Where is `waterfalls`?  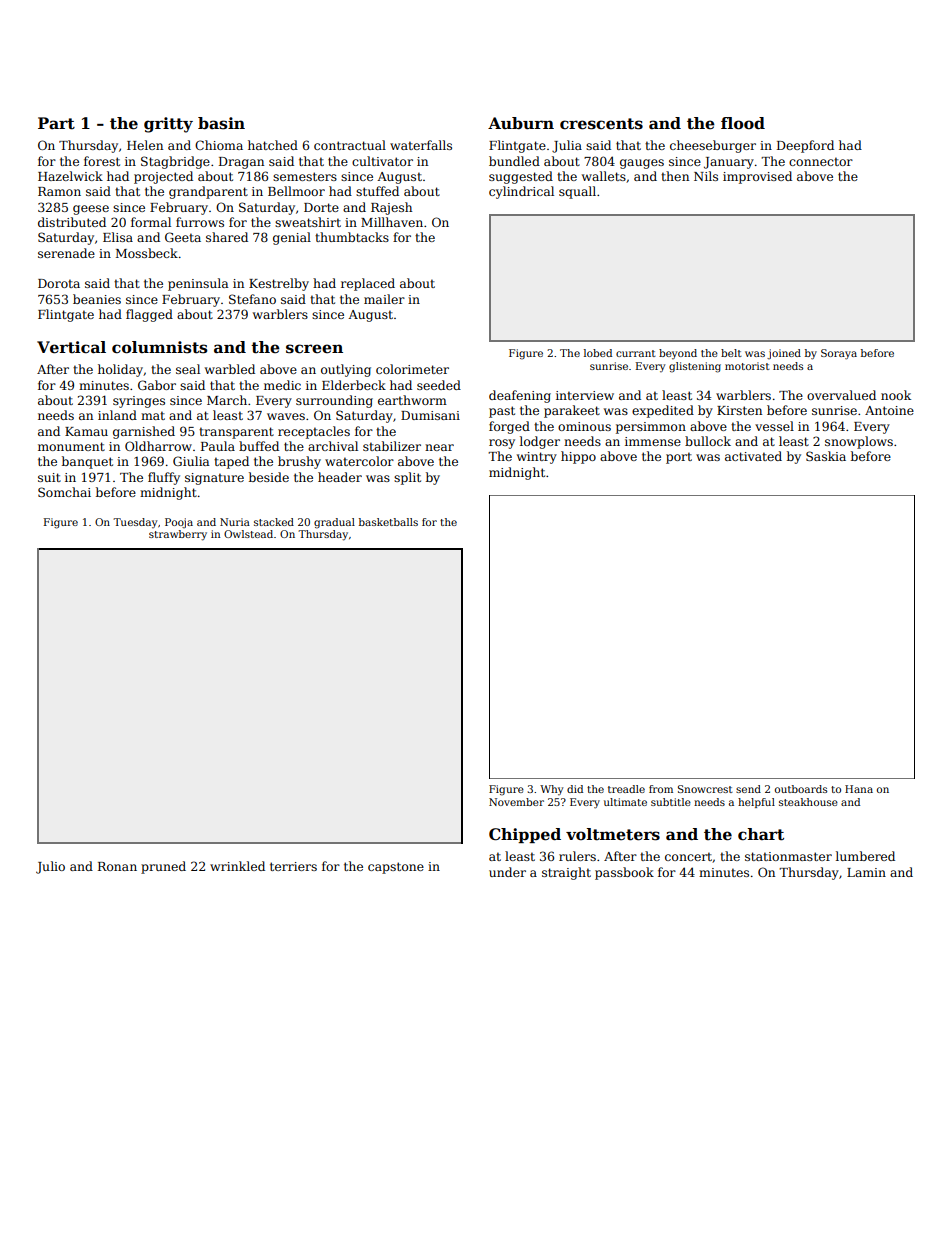 waterfalls is located at coordinates (421, 145).
